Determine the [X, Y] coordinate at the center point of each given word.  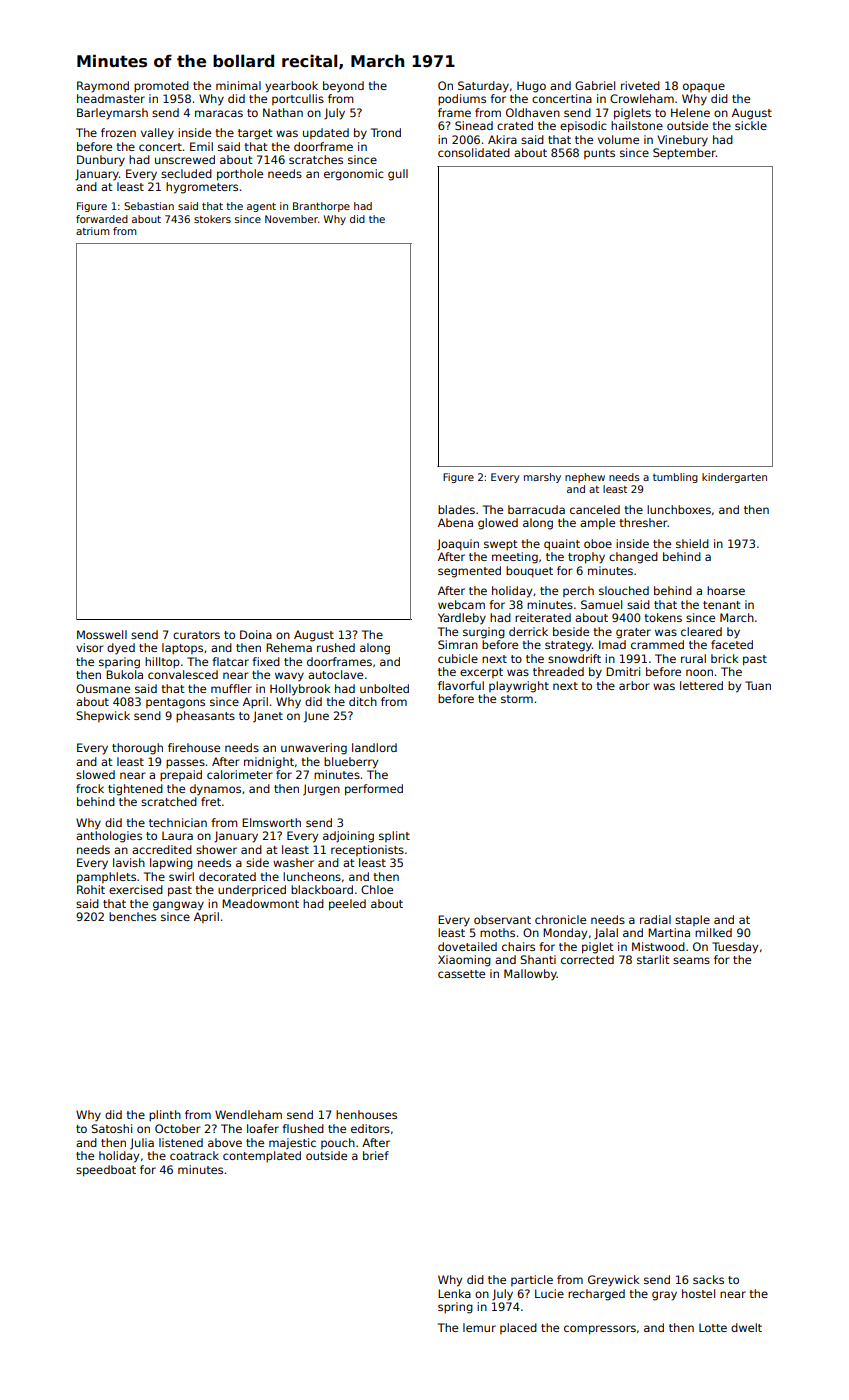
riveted [640, 85]
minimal [238, 85]
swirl [181, 876]
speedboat [106, 1171]
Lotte [713, 1327]
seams [691, 960]
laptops [182, 649]
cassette [461, 974]
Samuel [601, 604]
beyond [343, 87]
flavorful [461, 685]
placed [518, 1328]
